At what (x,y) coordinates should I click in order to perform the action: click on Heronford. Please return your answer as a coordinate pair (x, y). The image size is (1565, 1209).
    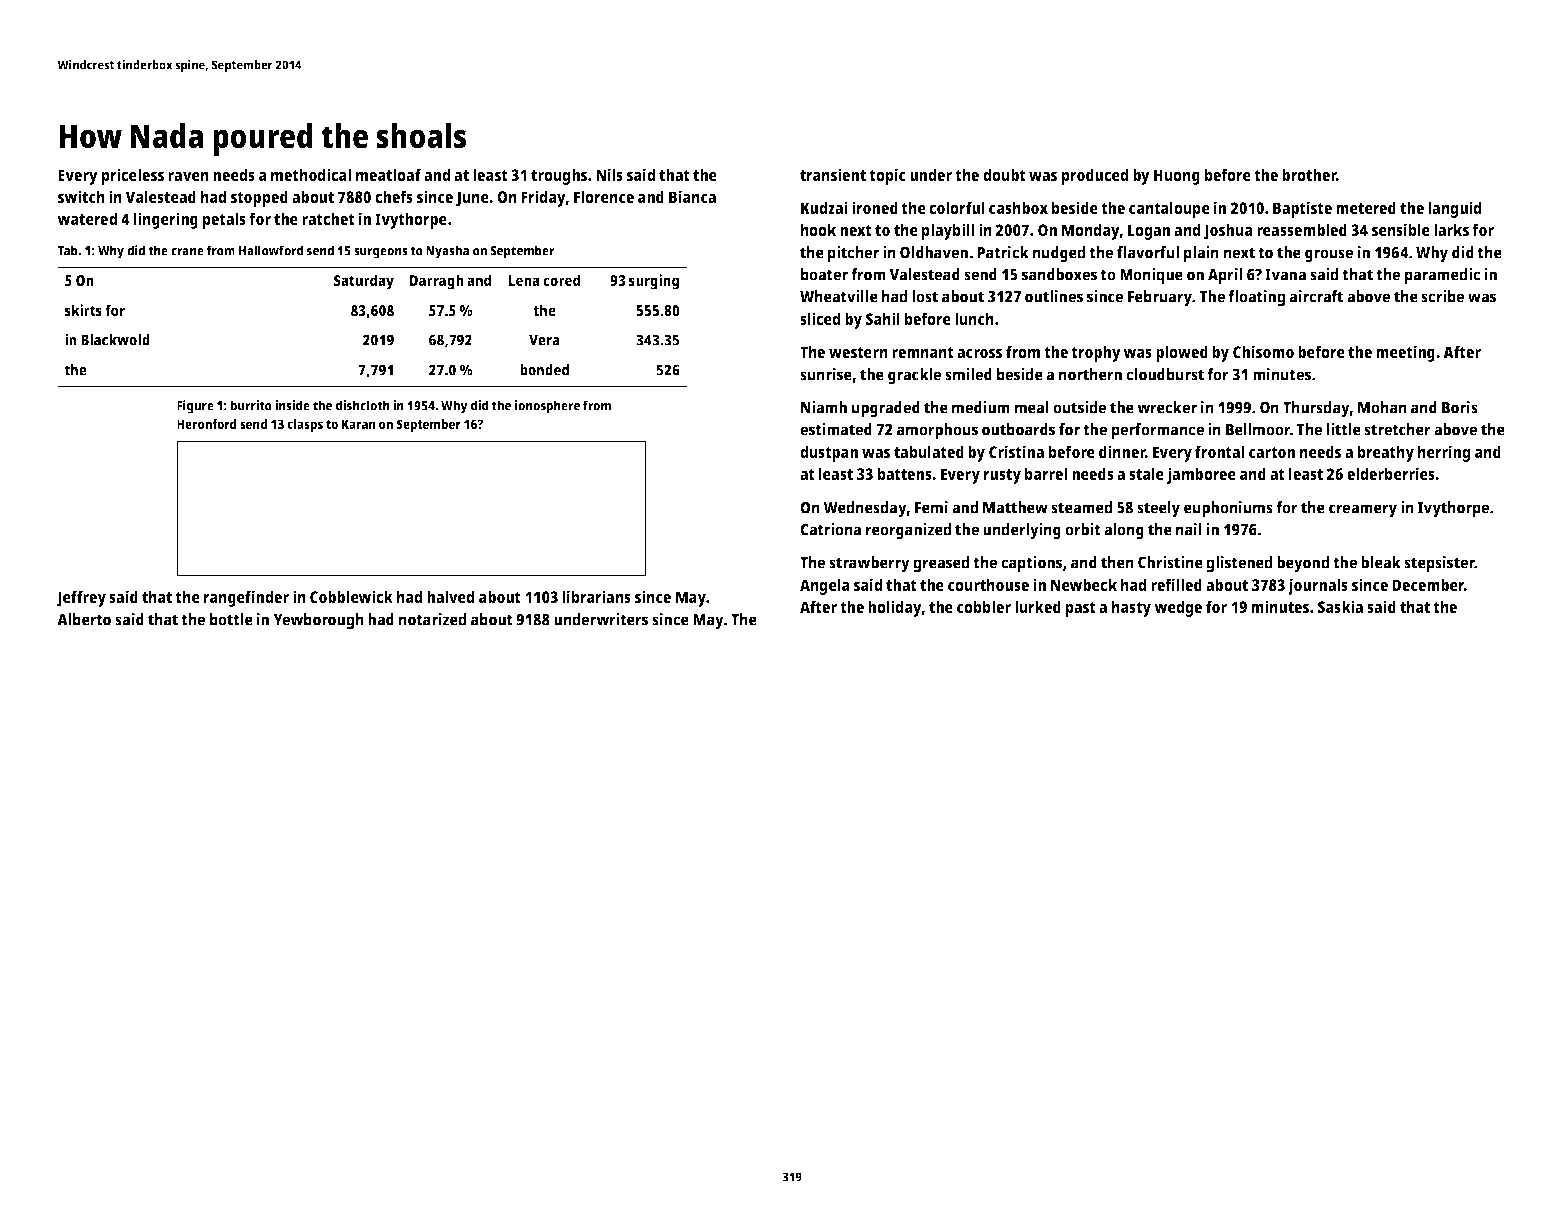
    Looking at the image, I should click on (207, 424).
